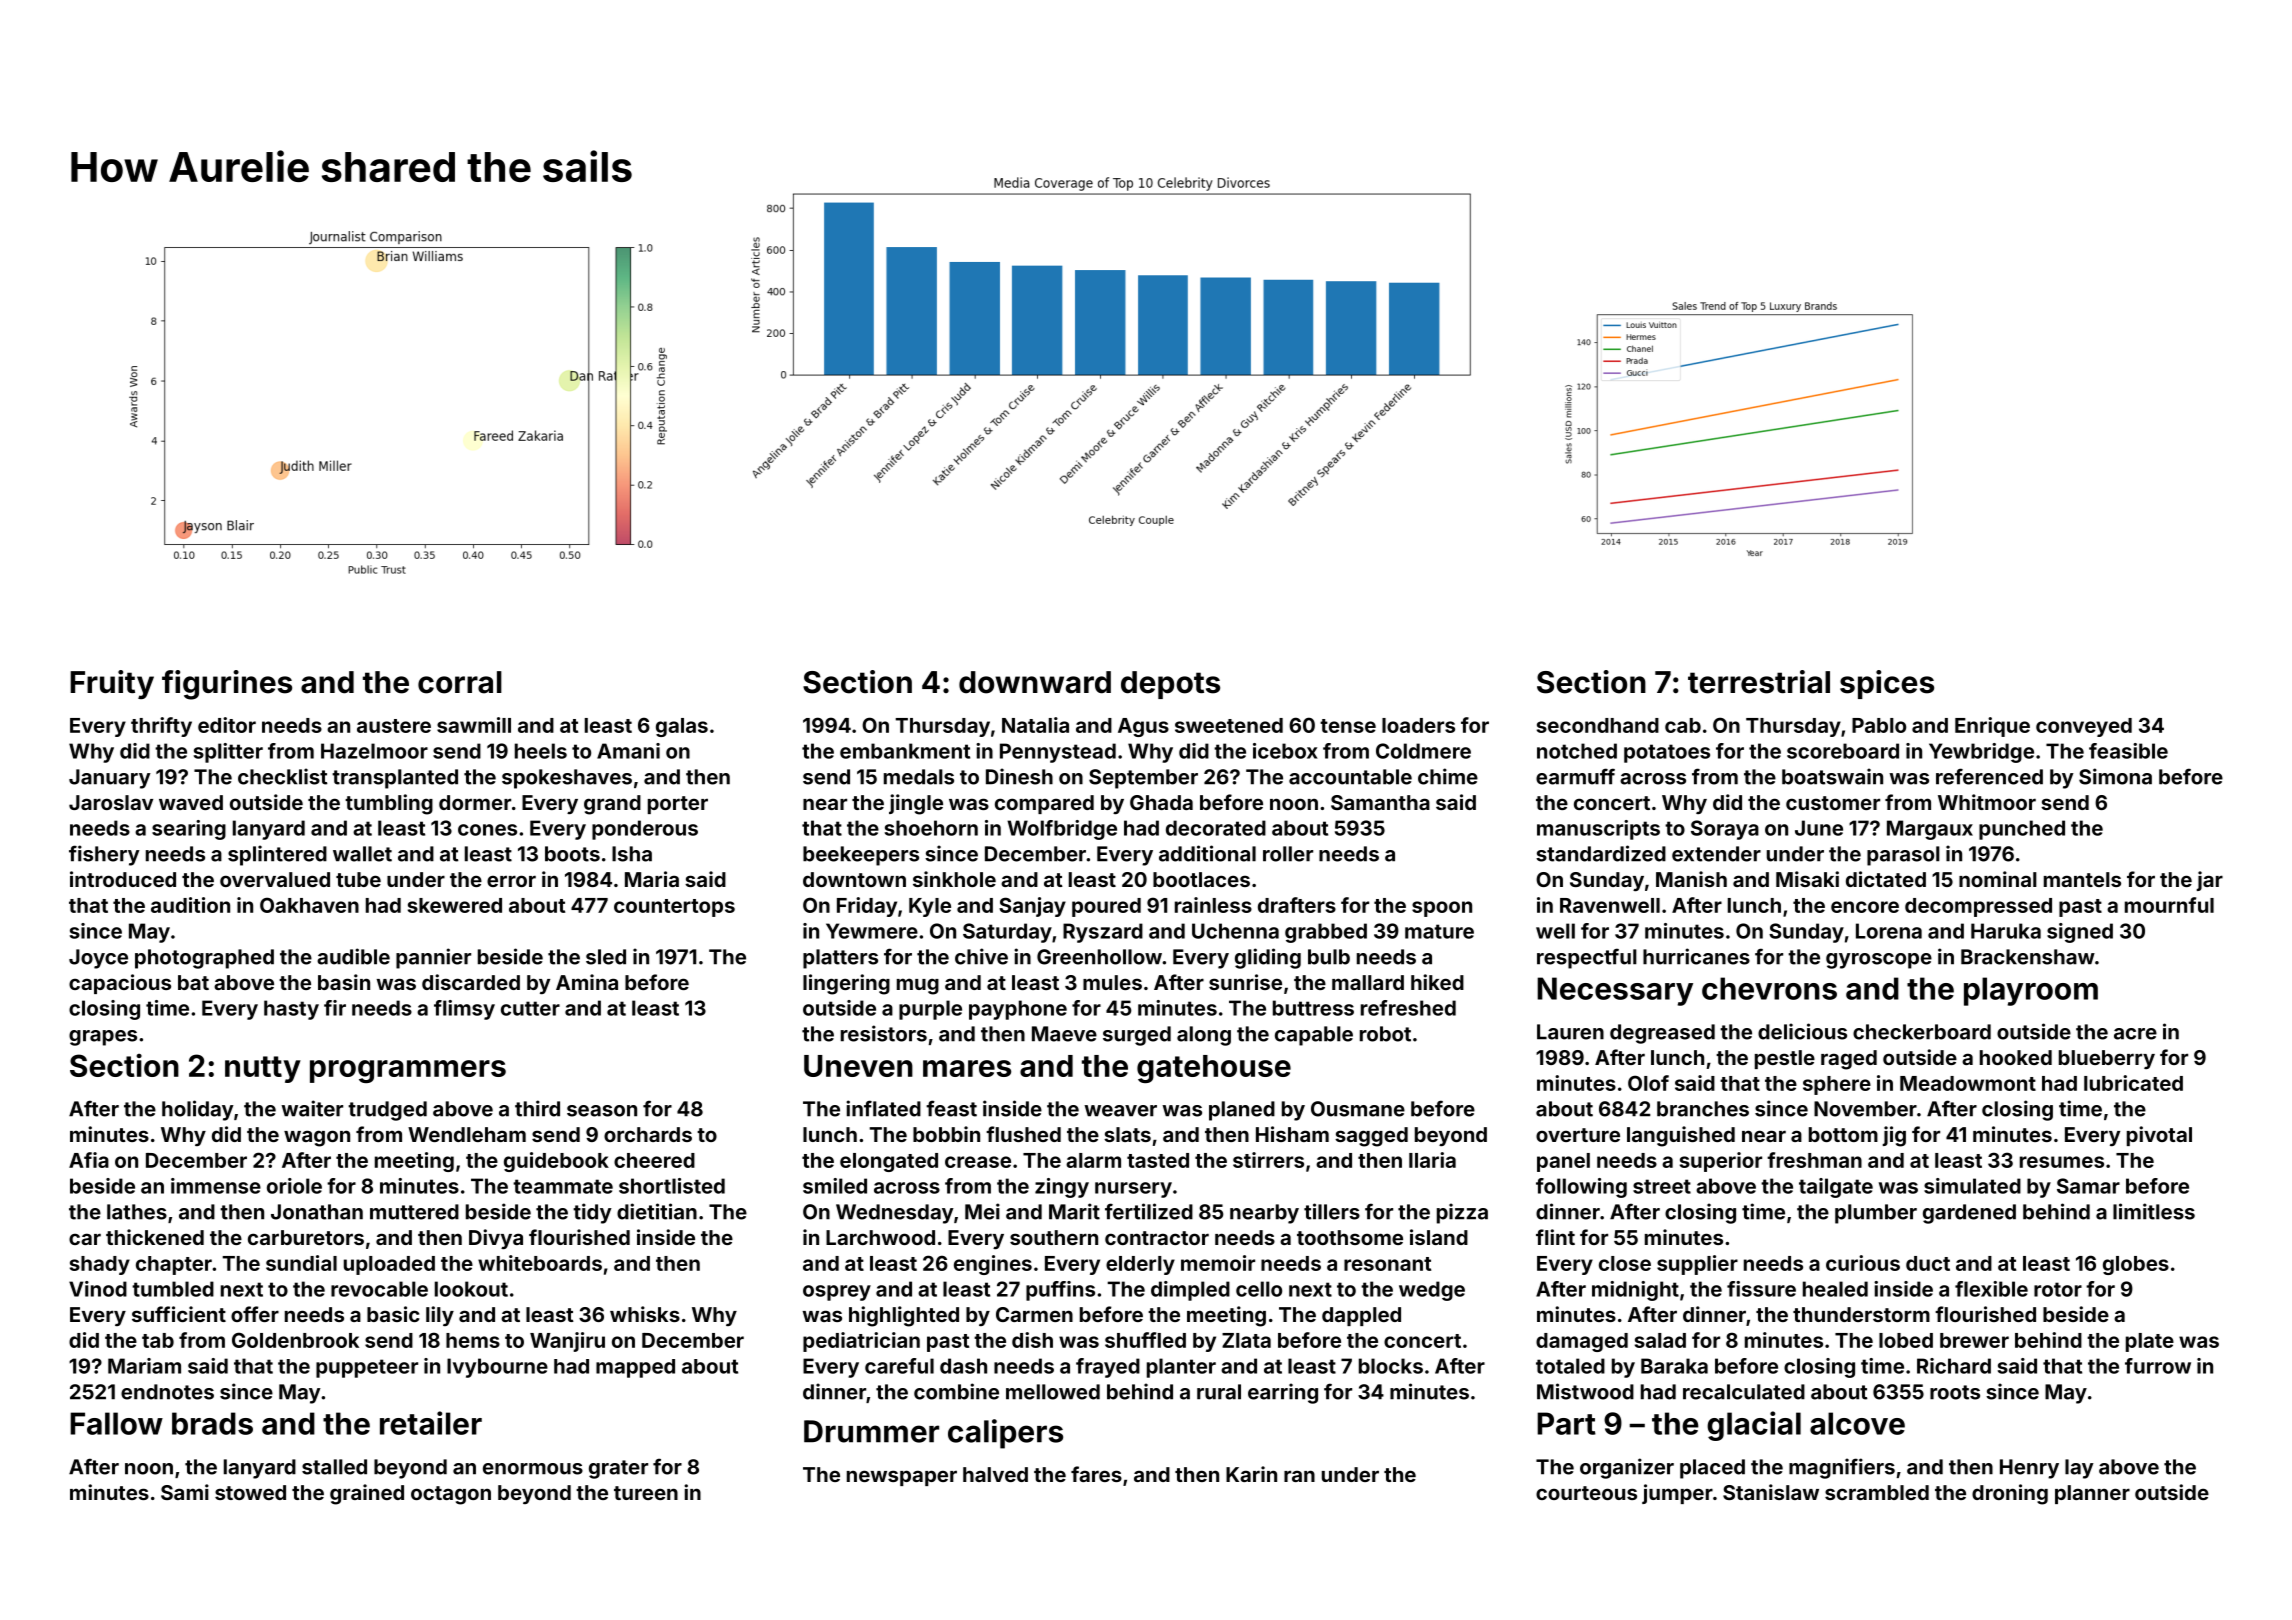 This image has width=2292, height=1620. I want to click on conveyed, so click(2084, 727).
